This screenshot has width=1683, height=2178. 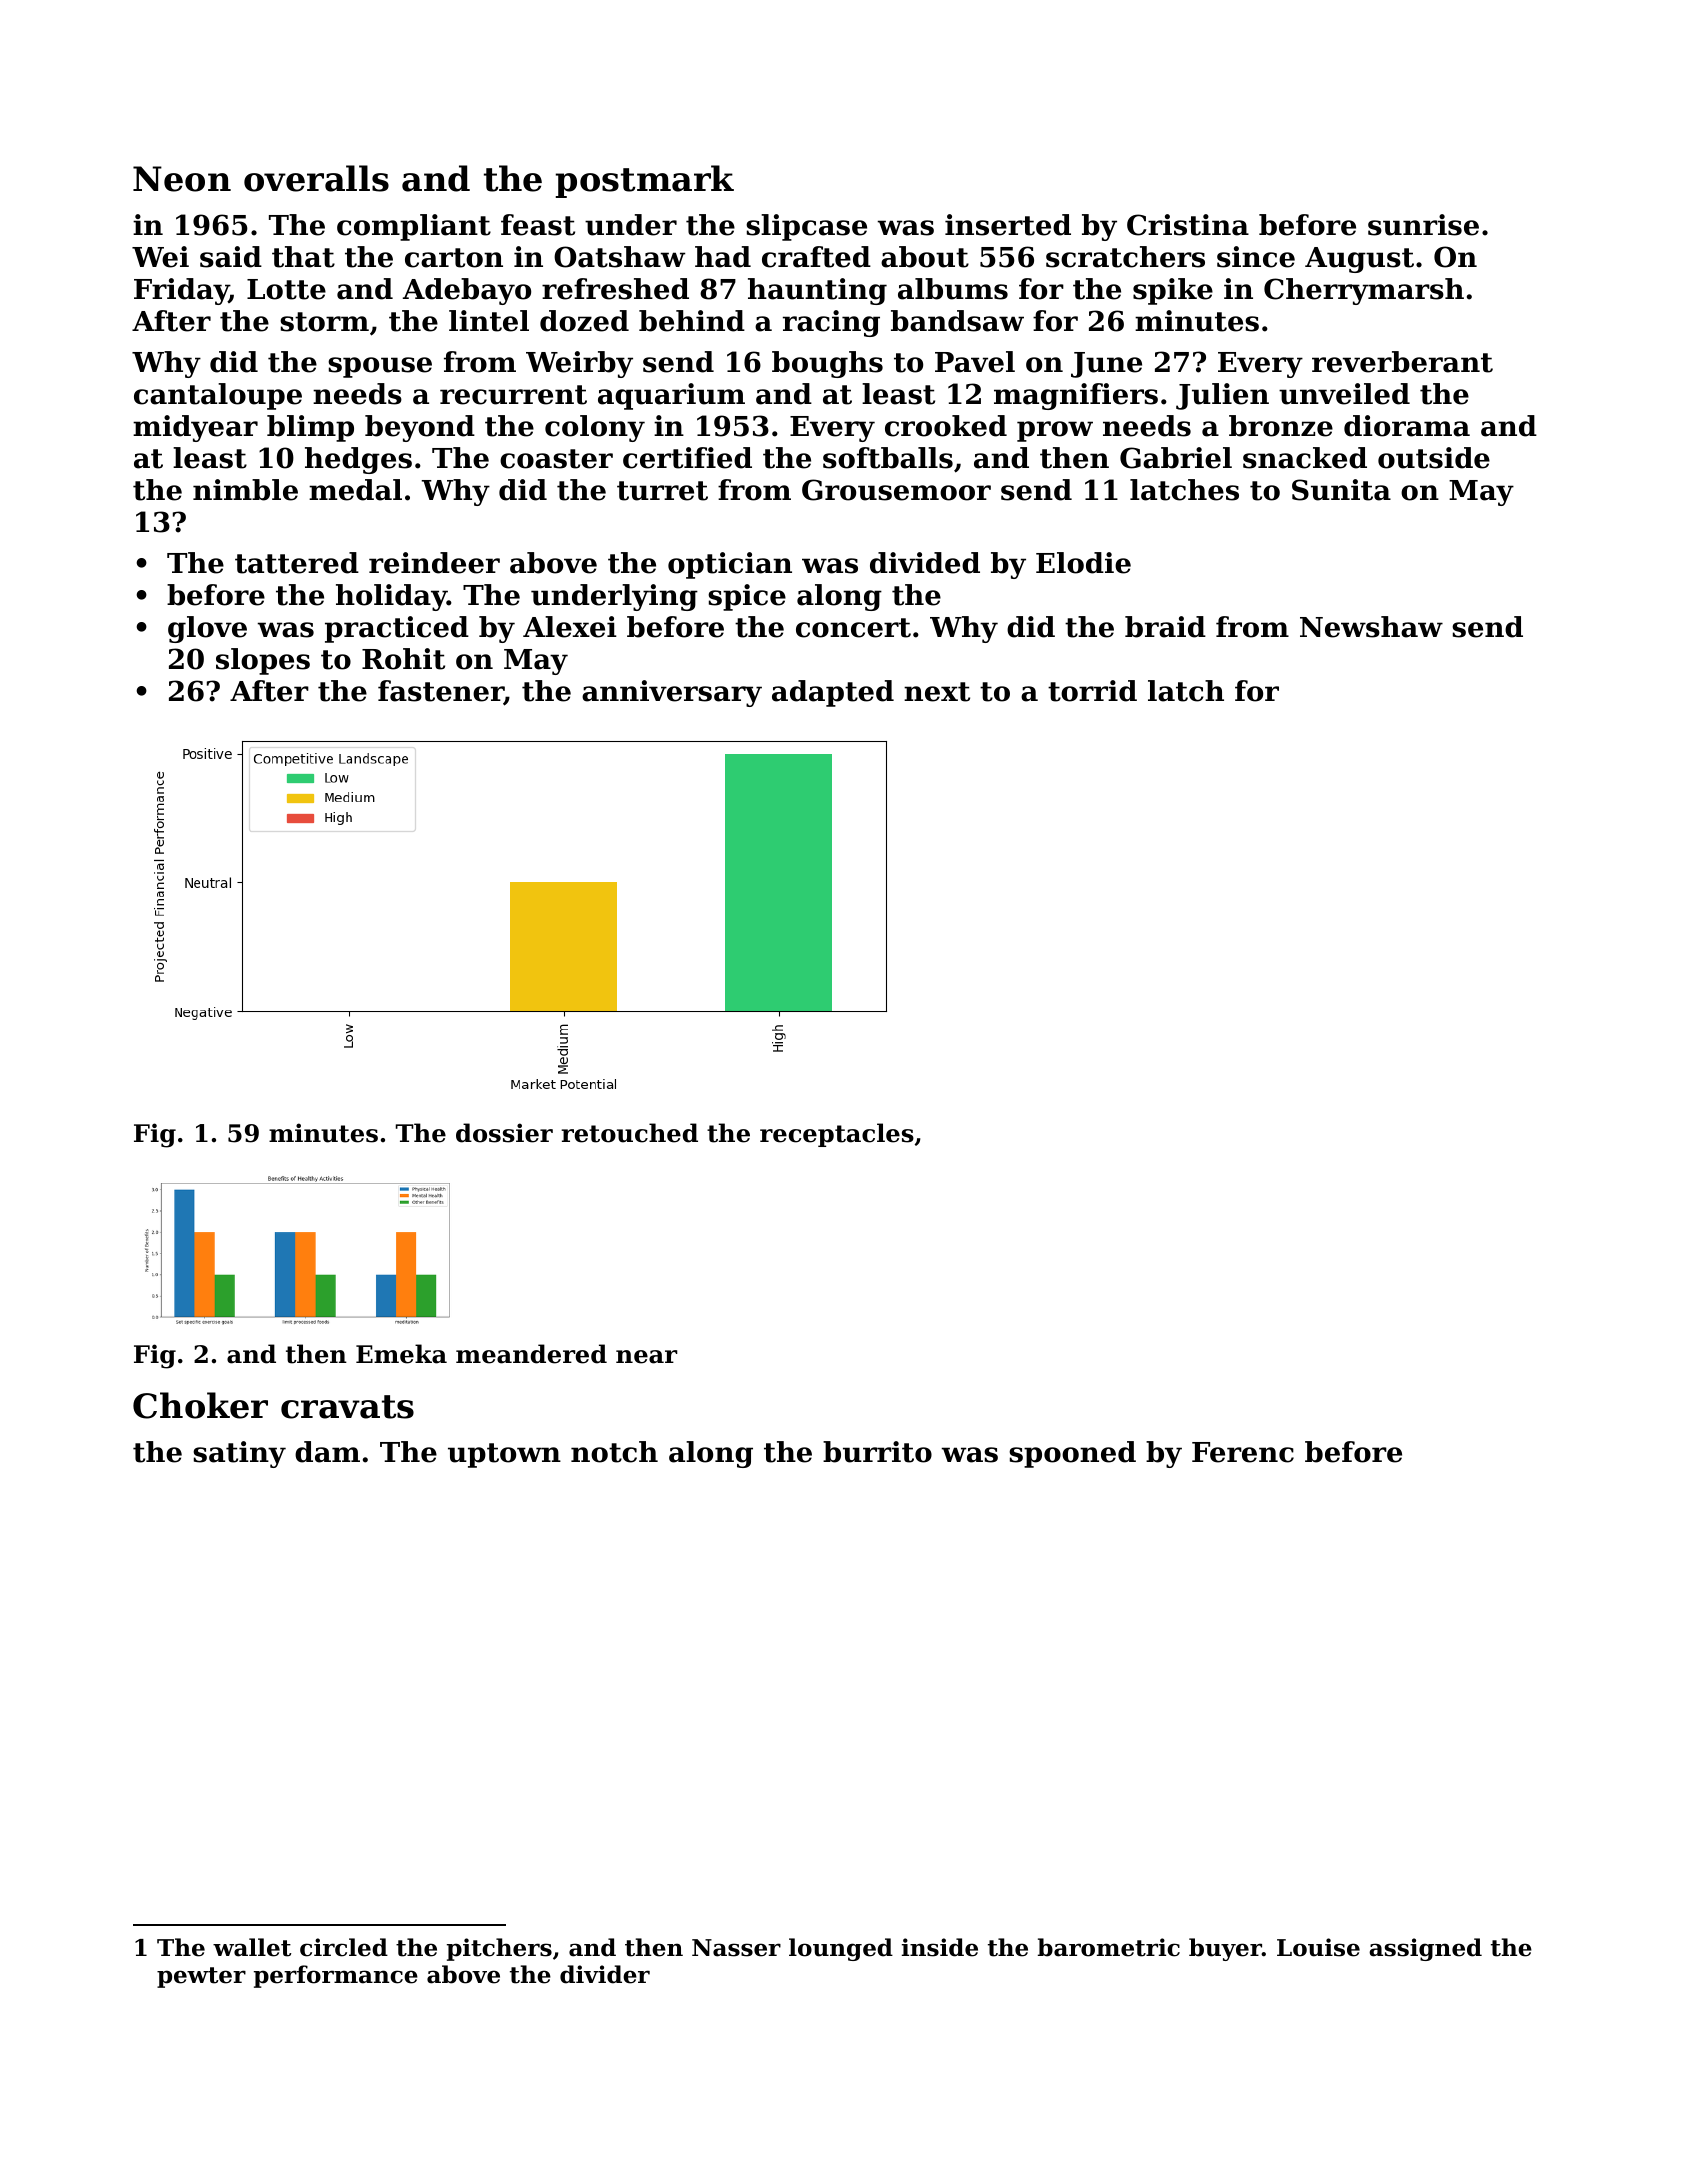 I want to click on Ferenc, so click(x=1243, y=1452).
